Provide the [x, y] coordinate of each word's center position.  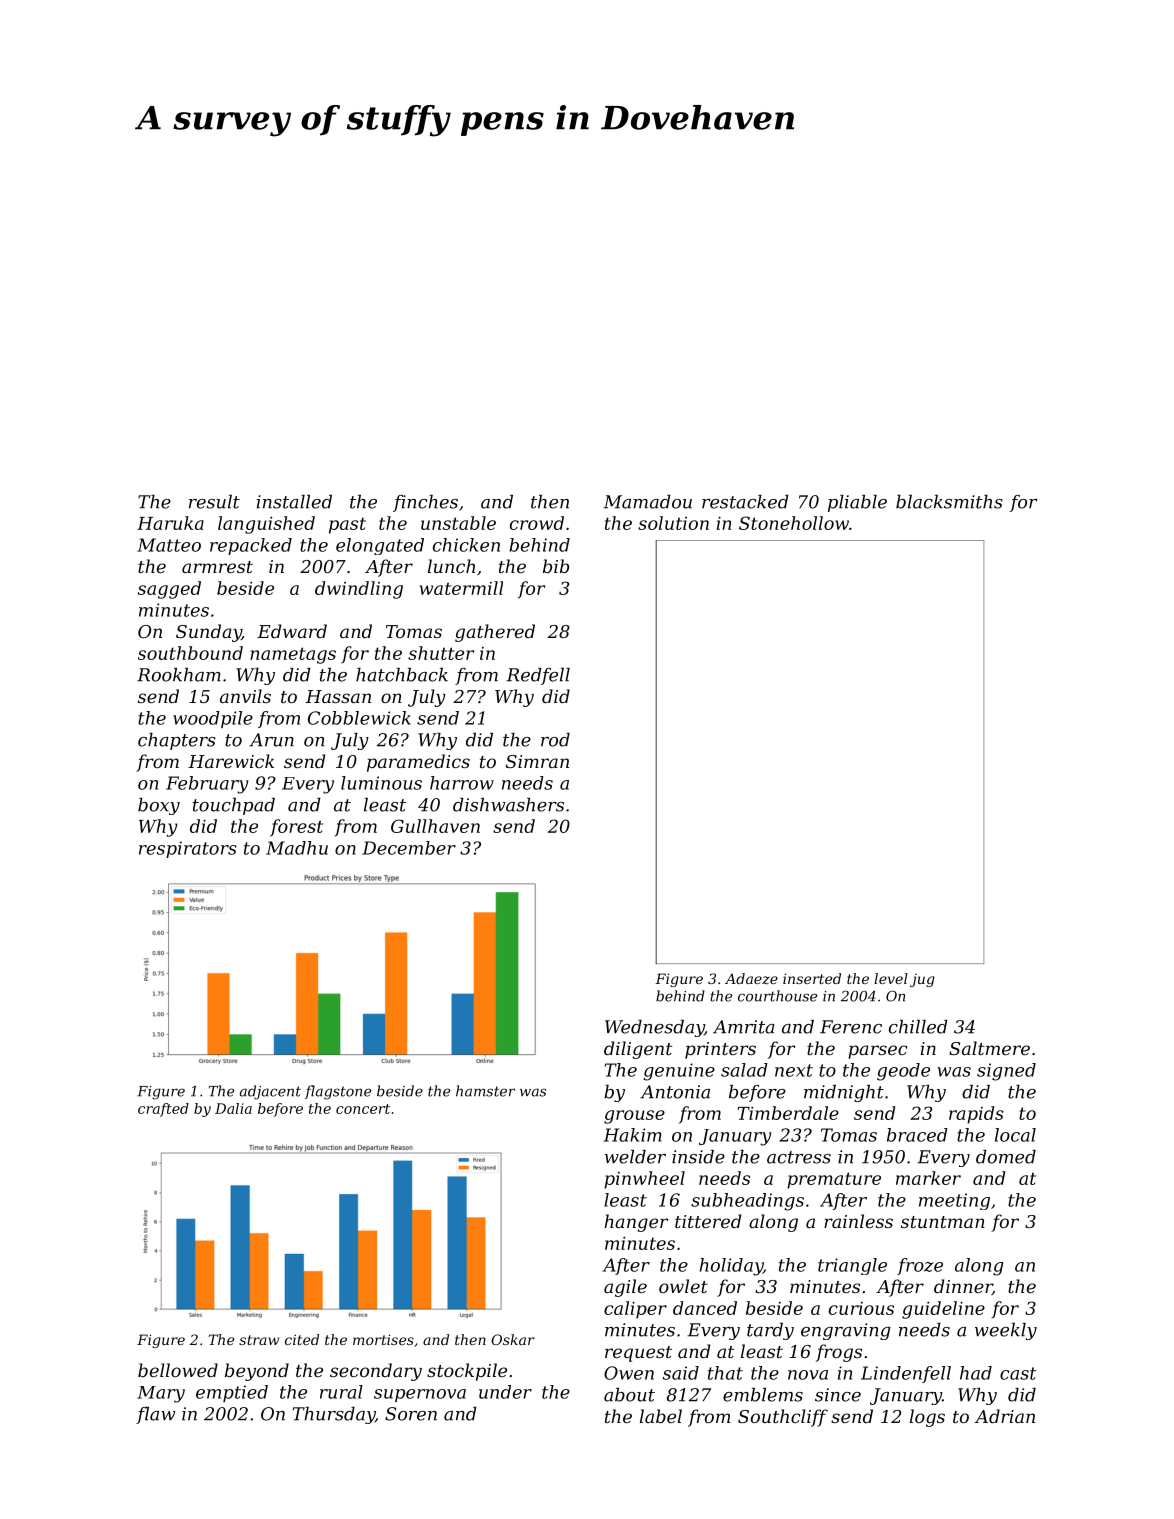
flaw [155, 1415]
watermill [461, 588]
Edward [292, 631]
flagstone [338, 1092]
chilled [918, 1027]
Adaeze [751, 979]
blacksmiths [949, 502]
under [505, 1392]
